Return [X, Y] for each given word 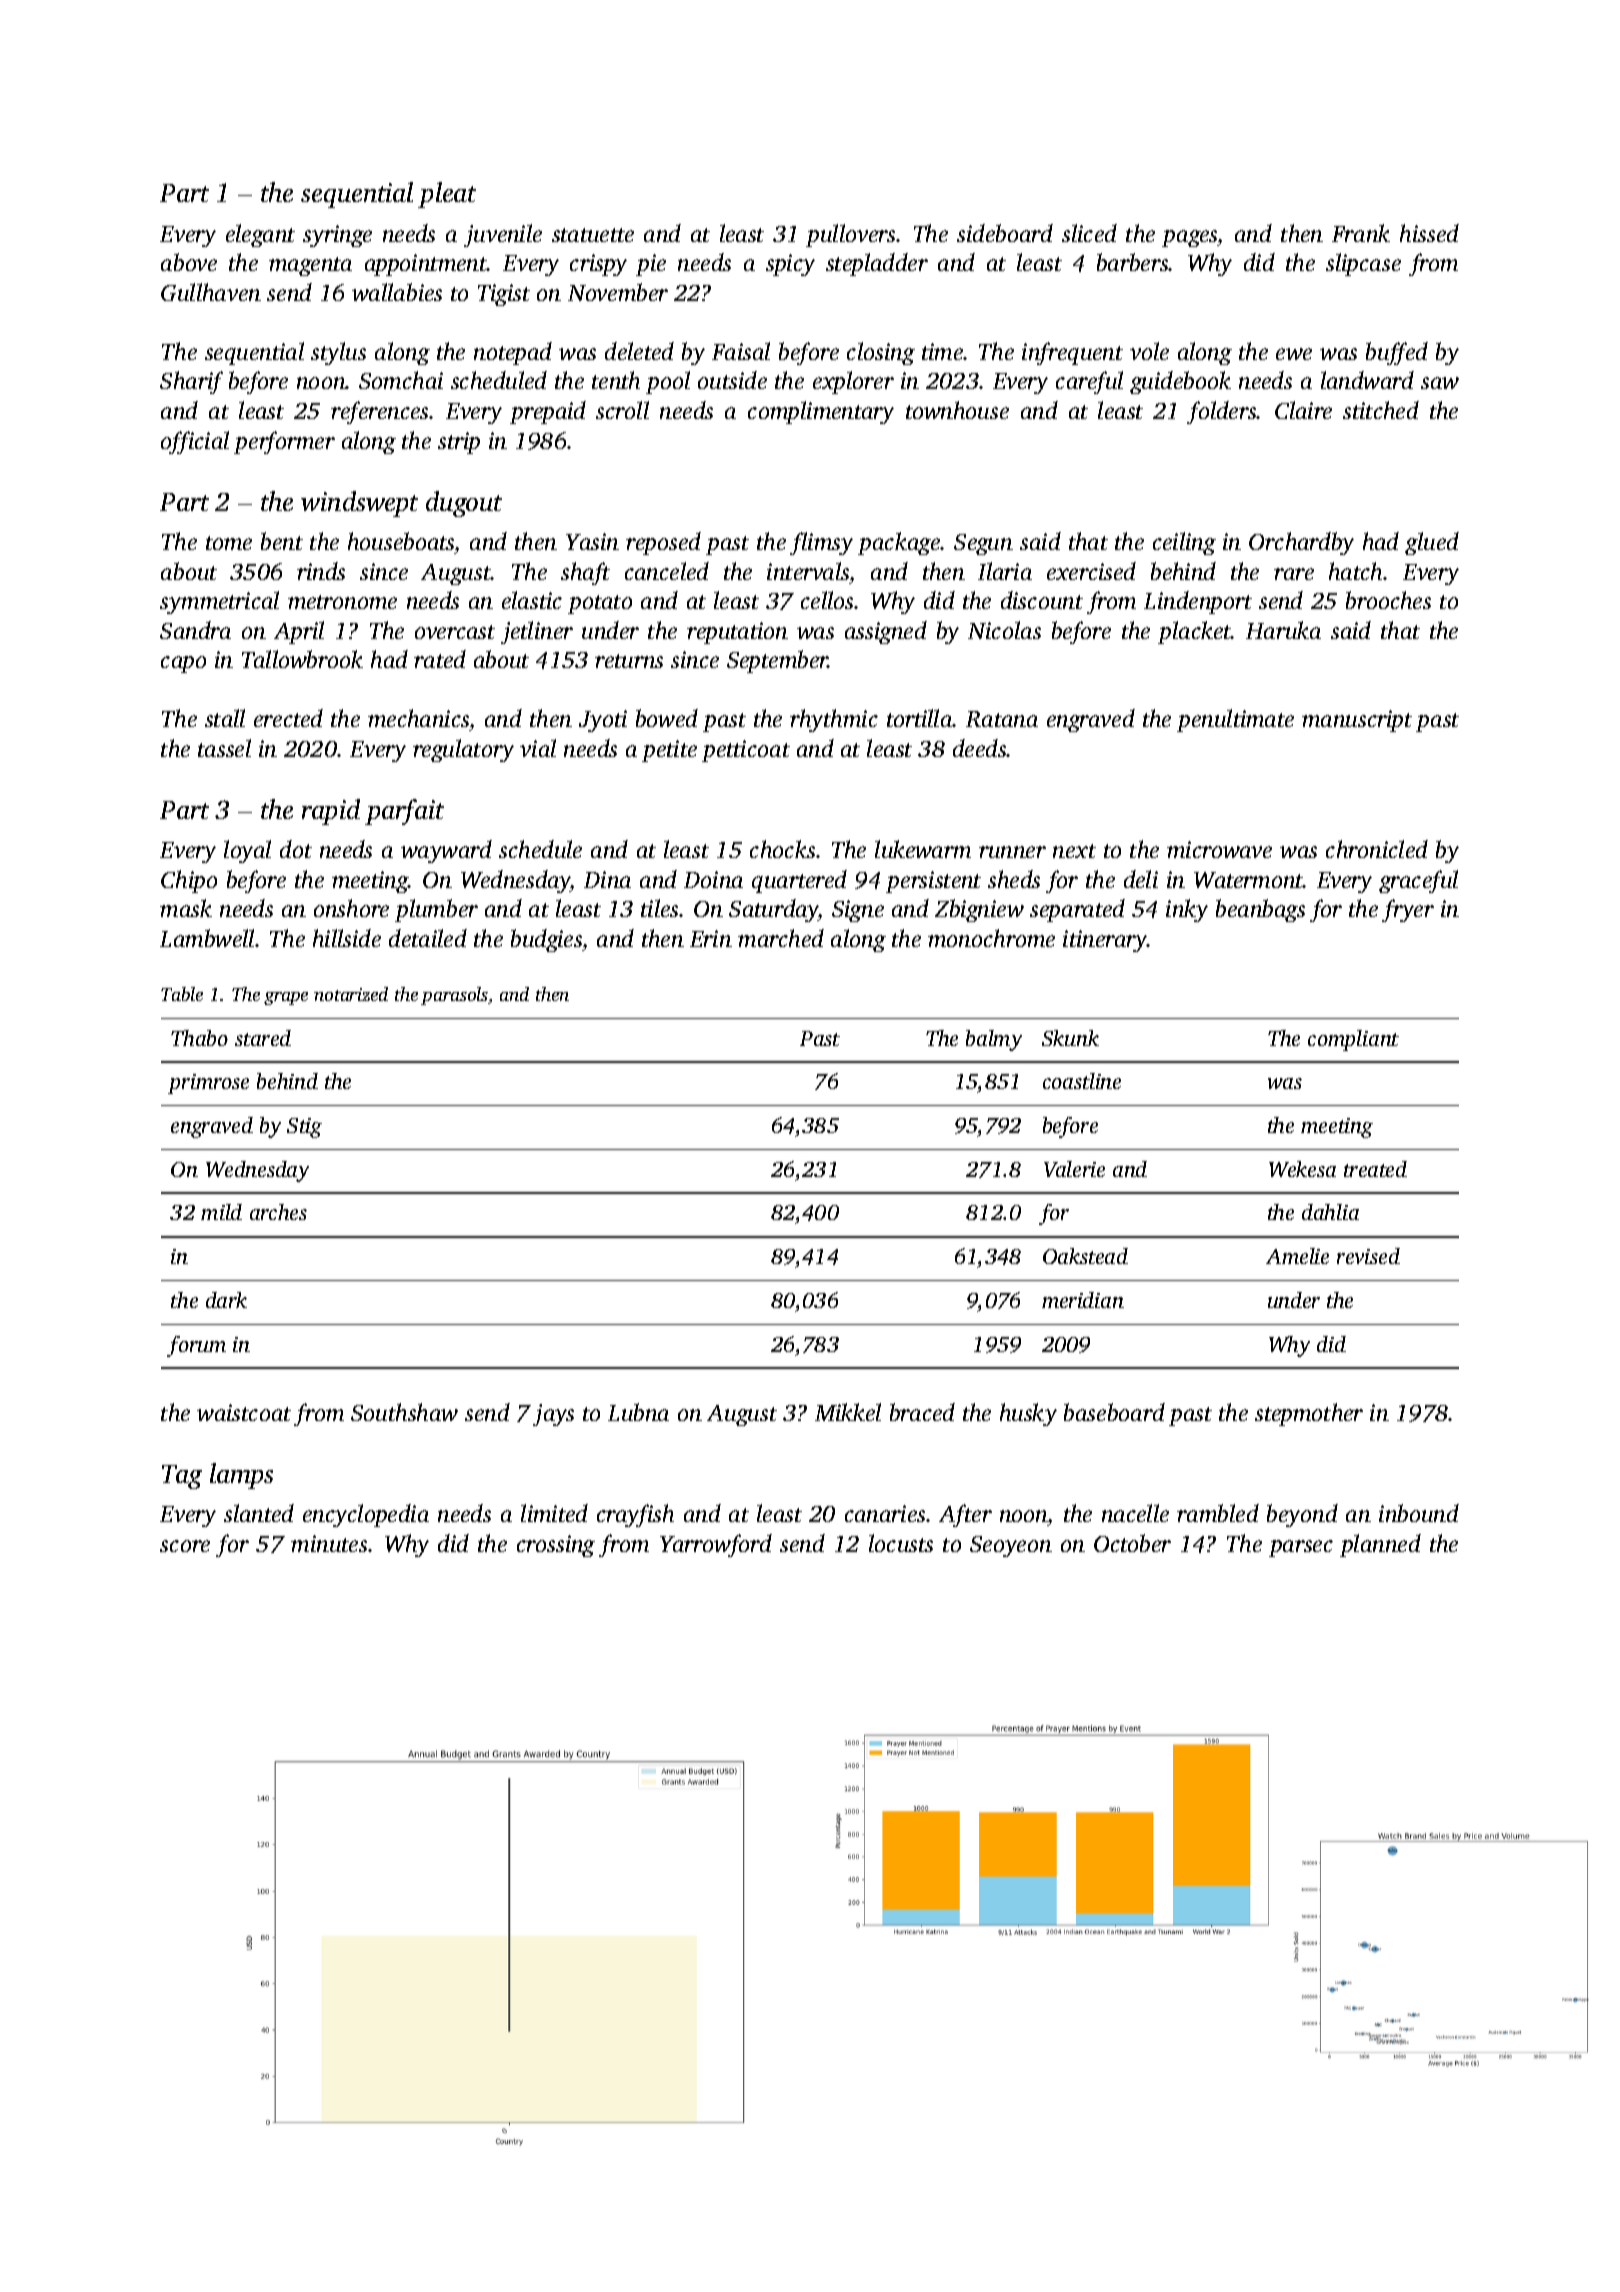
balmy [994, 1040]
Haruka [1283, 630]
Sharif [191, 382]
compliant [1353, 1040]
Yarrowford [716, 1545]
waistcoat [244, 1412]
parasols [454, 996]
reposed [663, 543]
